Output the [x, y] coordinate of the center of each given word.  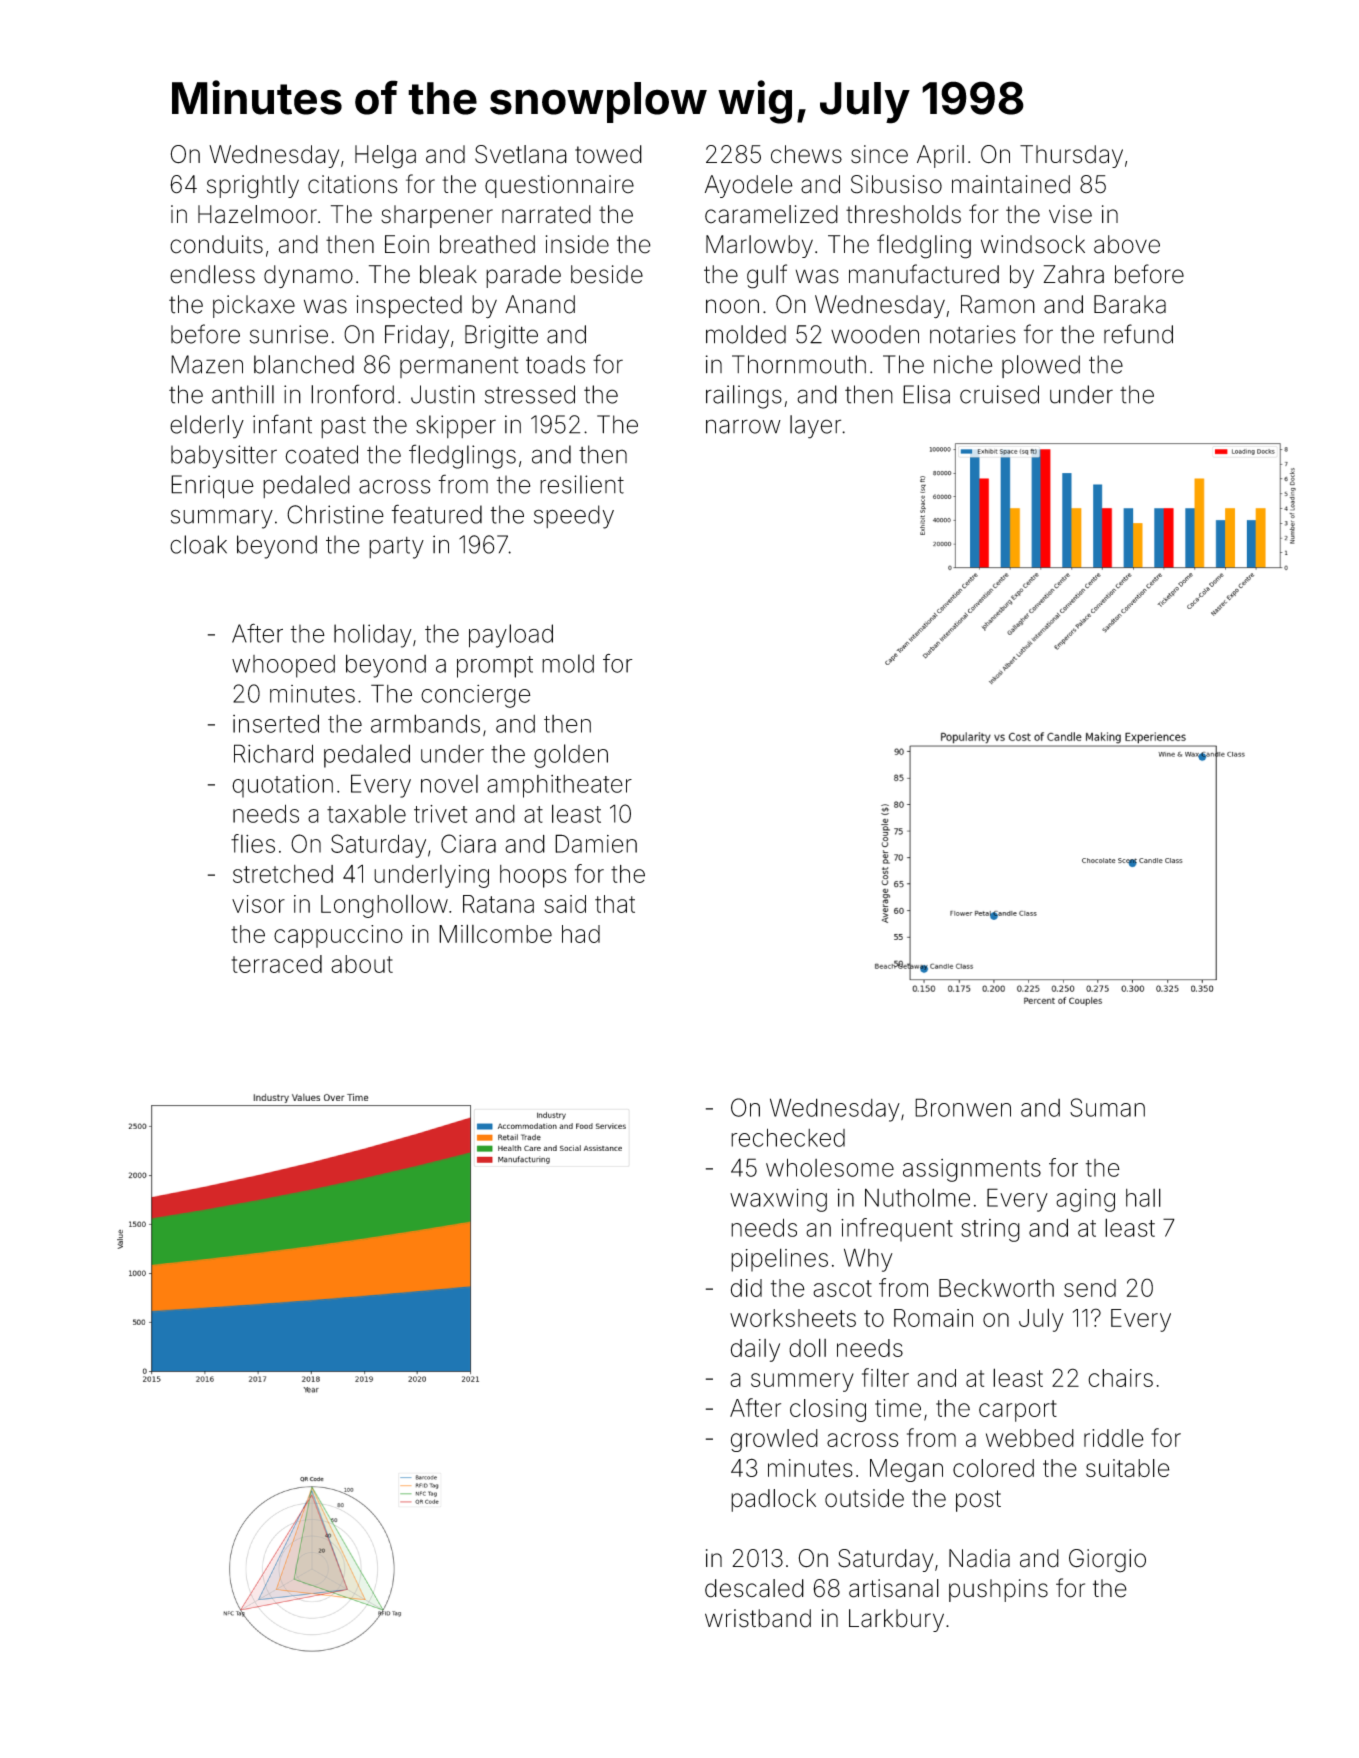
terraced [276, 964]
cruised [999, 394]
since [879, 154]
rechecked [788, 1137]
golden [571, 756]
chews [806, 154]
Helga [385, 157]
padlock [773, 1500]
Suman [1107, 1107]
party [396, 548]
